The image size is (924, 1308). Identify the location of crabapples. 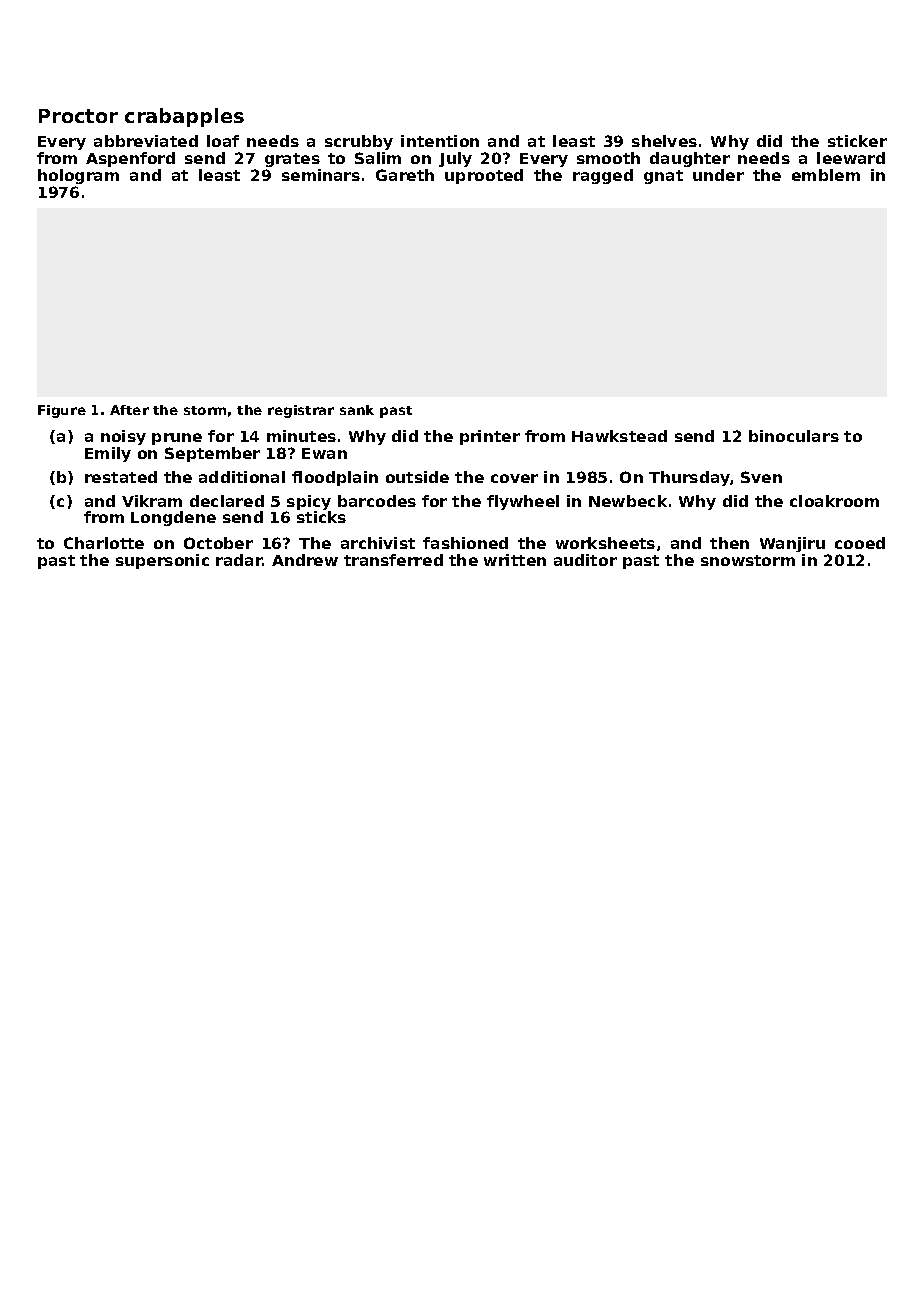
(184, 117).
